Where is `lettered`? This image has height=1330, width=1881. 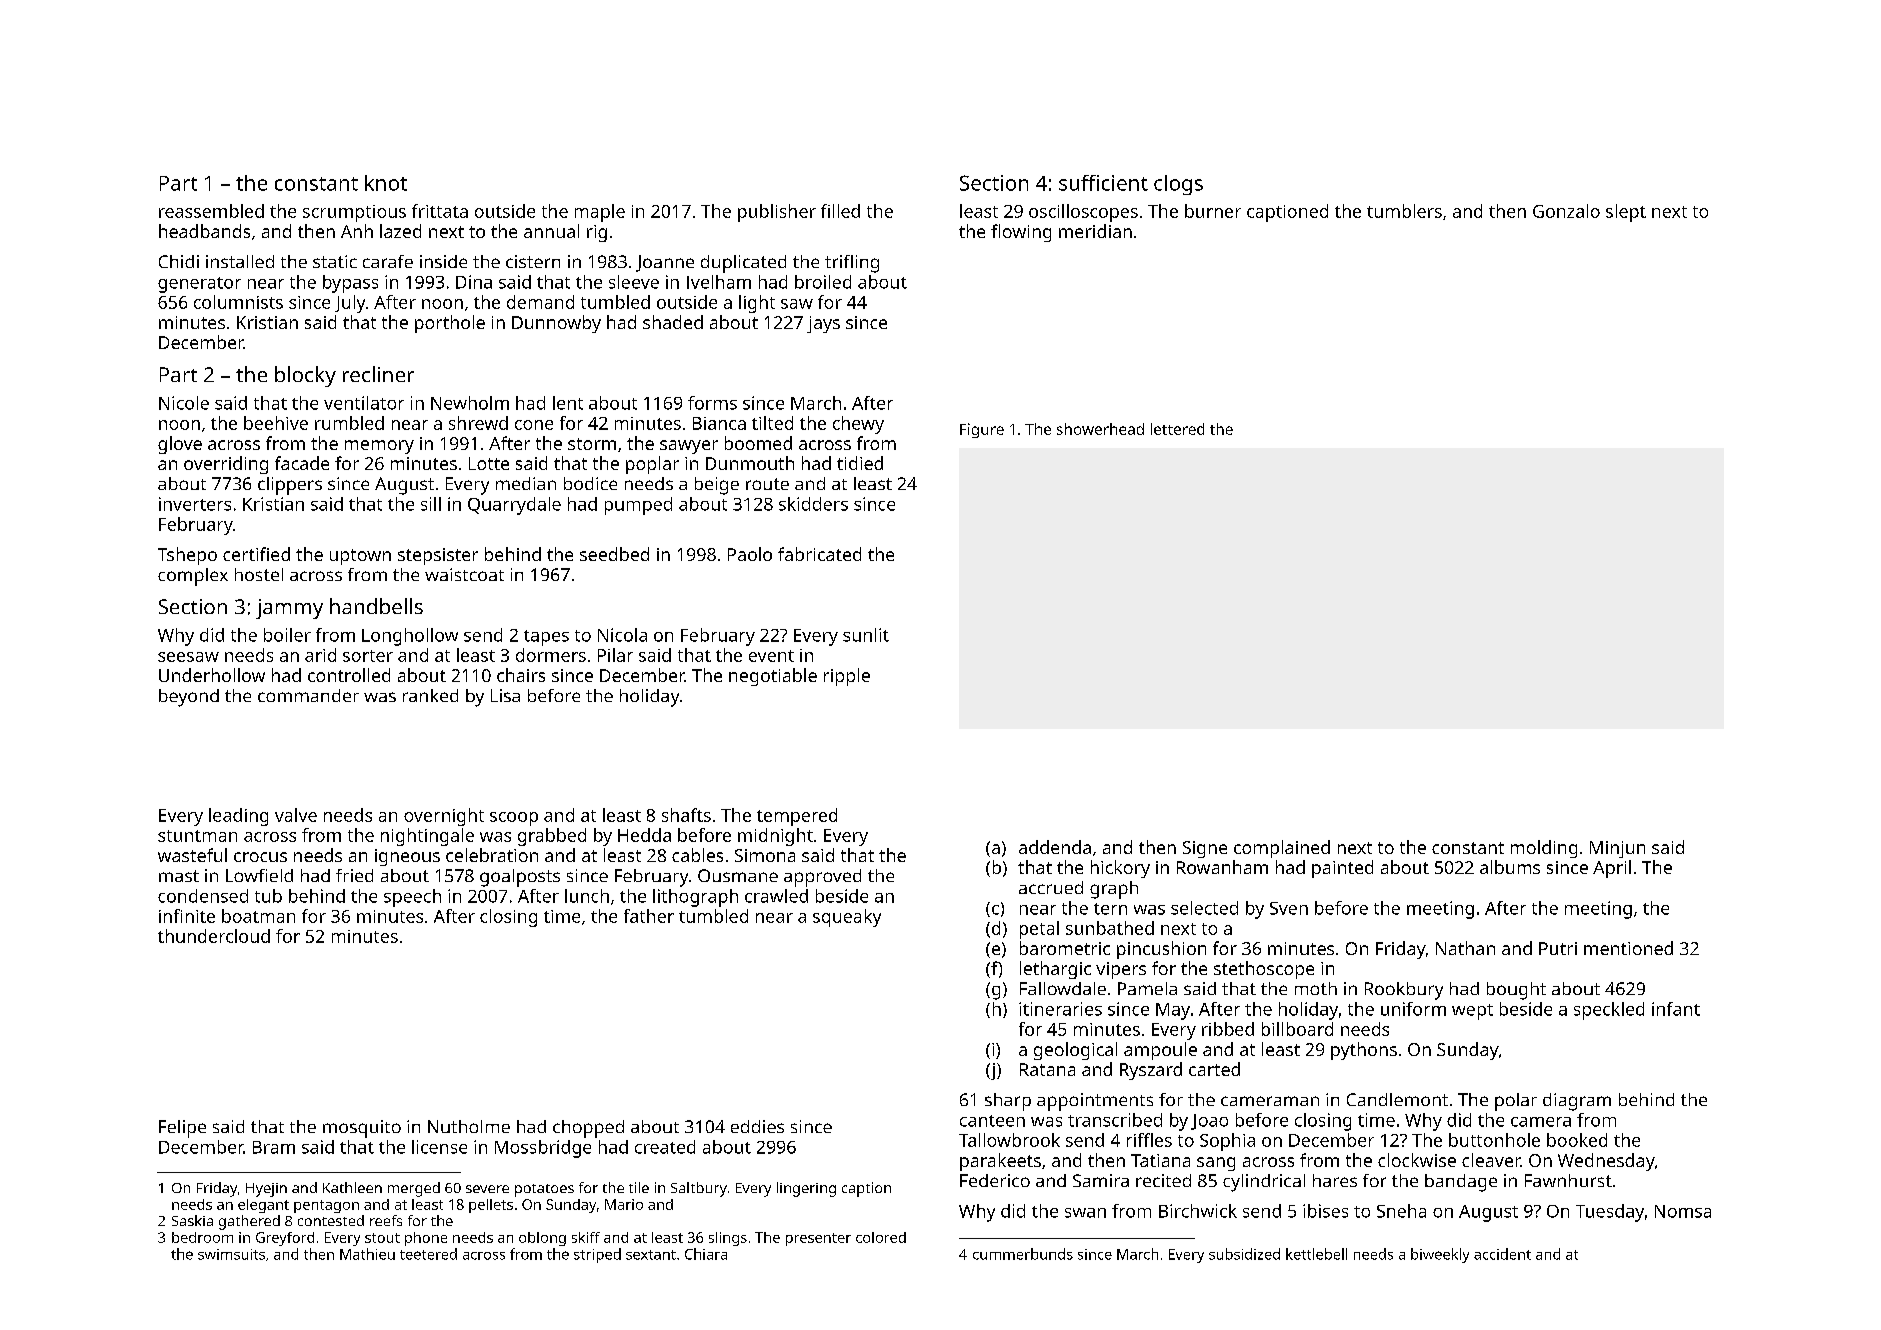 lettered is located at coordinates (1177, 429).
